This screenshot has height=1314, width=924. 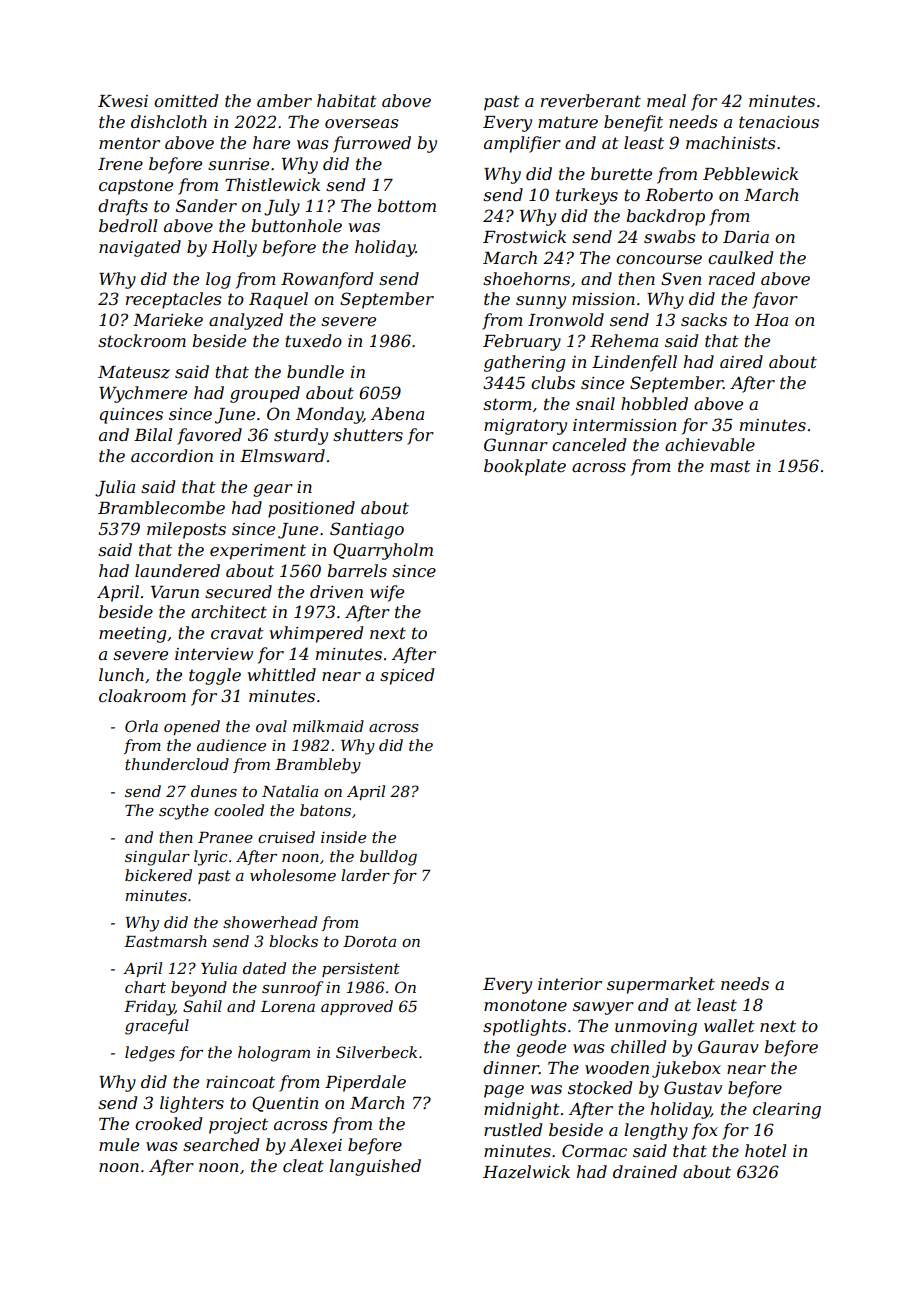 What do you see at coordinates (787, 1110) in the screenshot?
I see `clearing` at bounding box center [787, 1110].
